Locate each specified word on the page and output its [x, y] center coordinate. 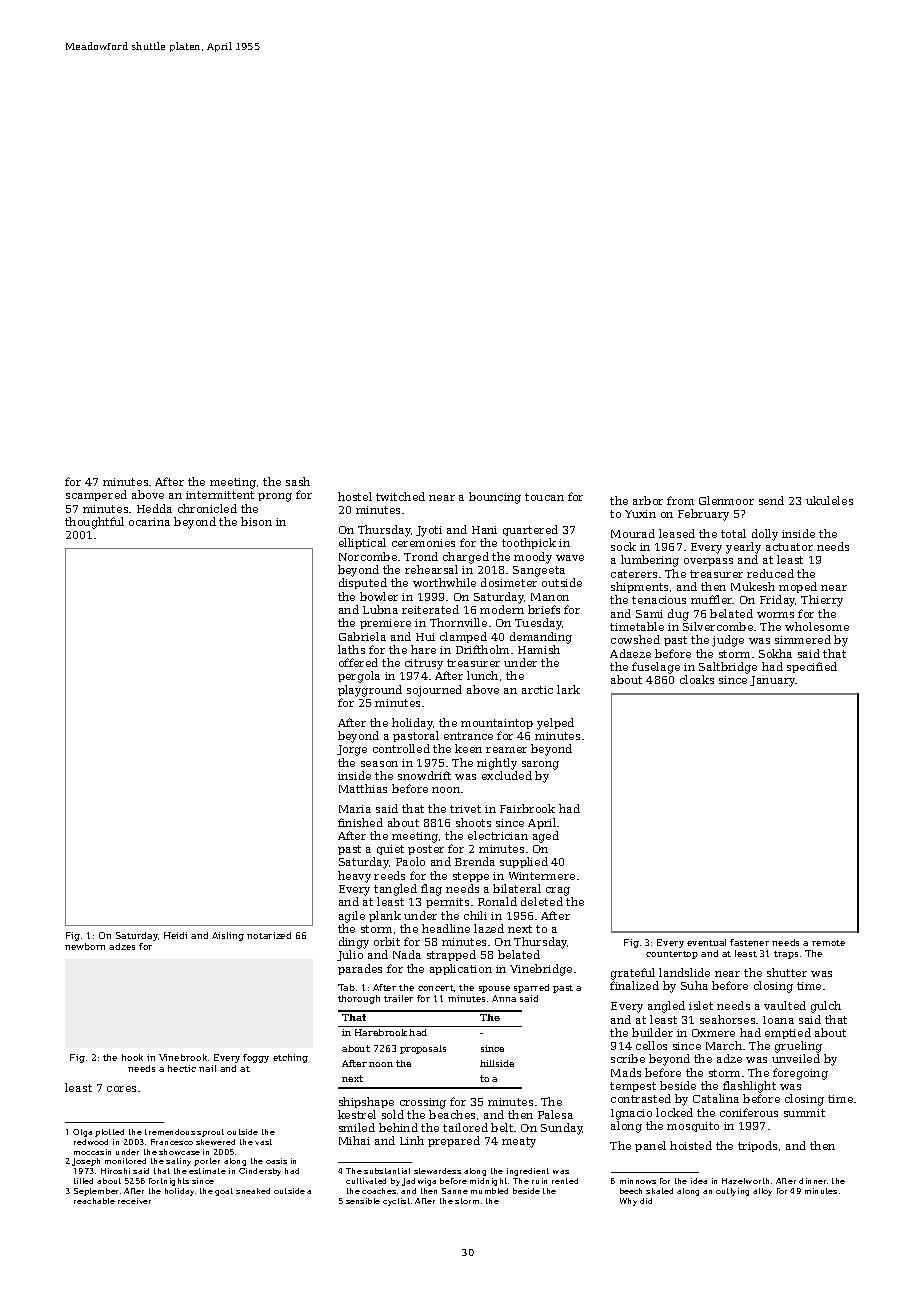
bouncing [495, 498]
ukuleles [829, 500]
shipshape [366, 1102]
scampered [96, 495]
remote [828, 943]
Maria [355, 809]
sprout [210, 1133]
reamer [506, 750]
